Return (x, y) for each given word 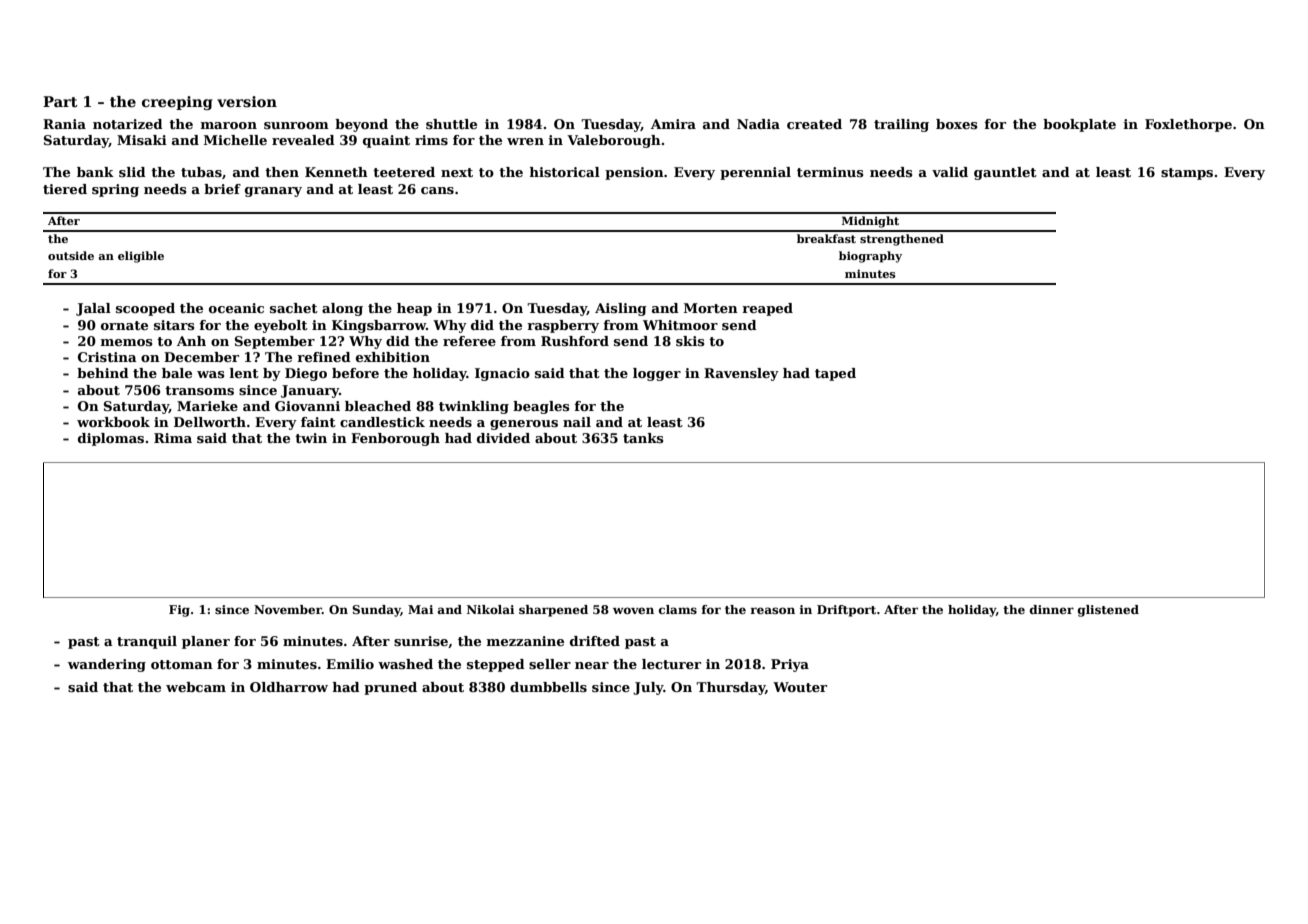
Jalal (93, 309)
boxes (957, 124)
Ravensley (741, 374)
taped (835, 374)
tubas (201, 172)
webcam (196, 687)
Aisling (621, 309)
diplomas (111, 439)
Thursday (730, 688)
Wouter (800, 687)
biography (870, 257)
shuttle (451, 124)
